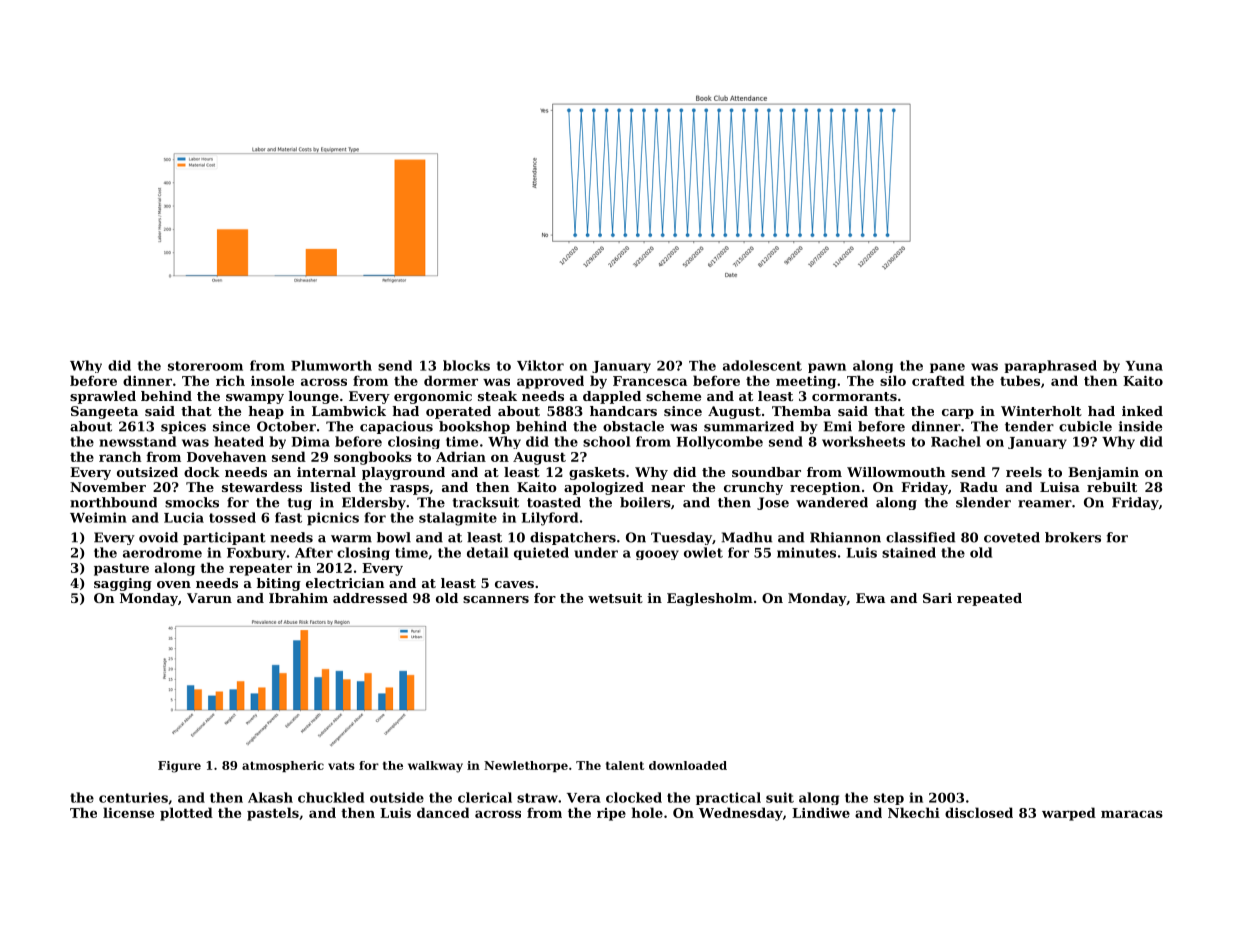  Describe the element at coordinates (710, 599) in the screenshot. I see `Eaglesholm` at that location.
